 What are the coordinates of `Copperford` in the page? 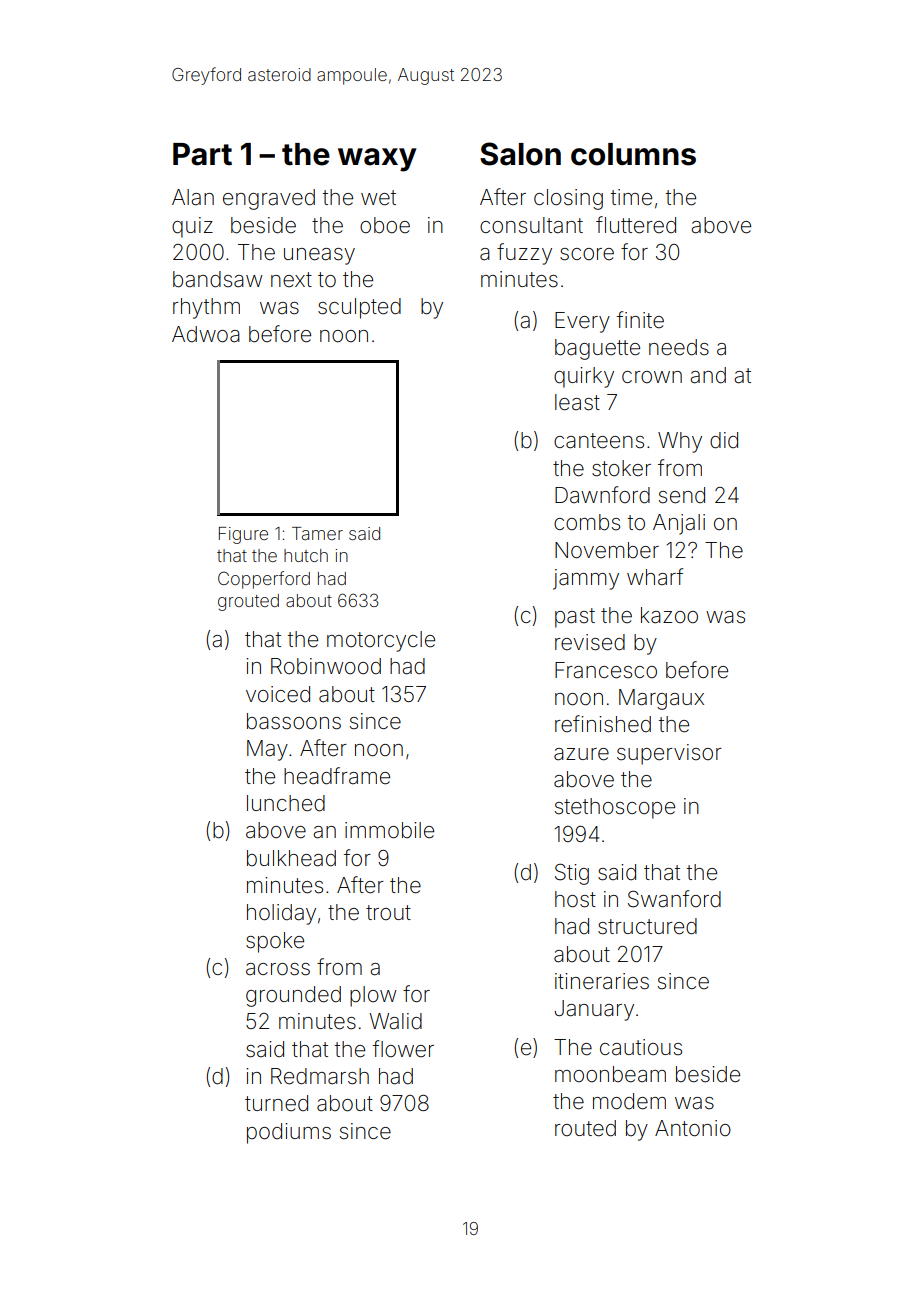 It's located at (264, 580).
